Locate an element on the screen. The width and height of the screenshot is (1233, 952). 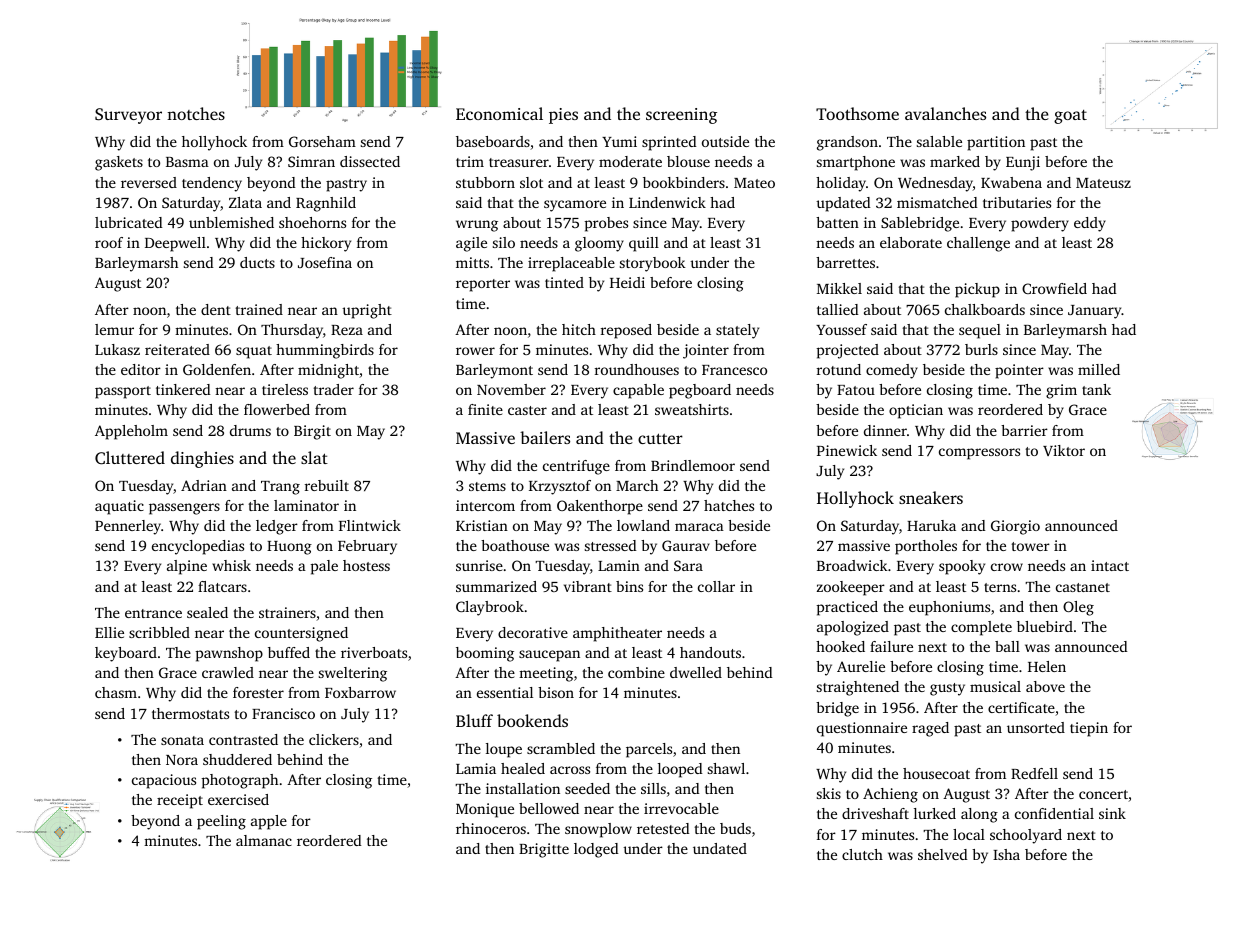
notches is located at coordinates (196, 113).
